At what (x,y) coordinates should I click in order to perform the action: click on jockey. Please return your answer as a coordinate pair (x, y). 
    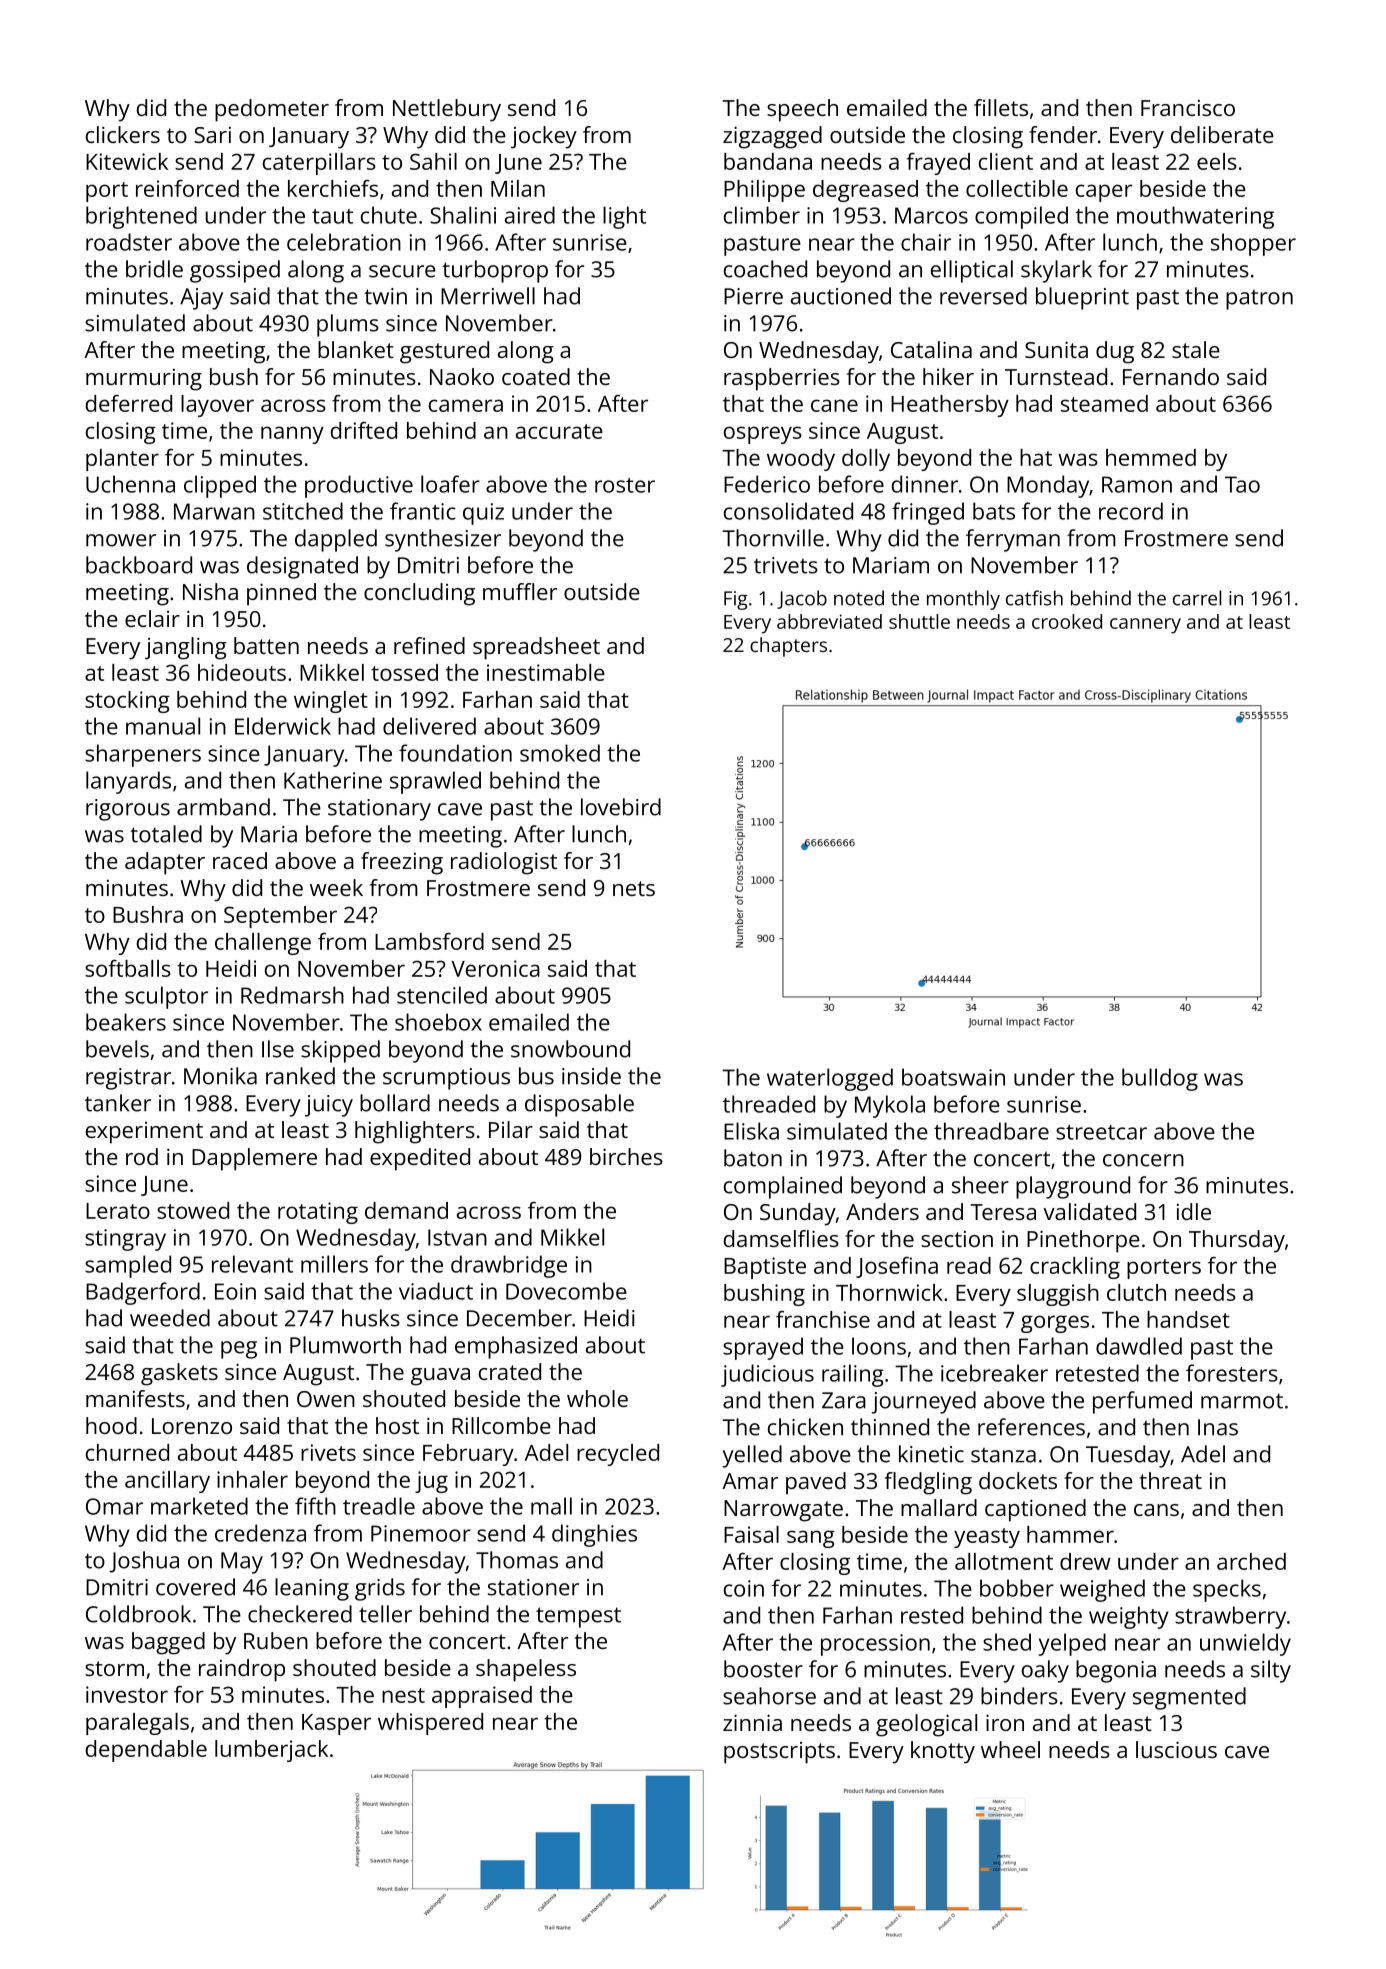
    Looking at the image, I should click on (544, 137).
